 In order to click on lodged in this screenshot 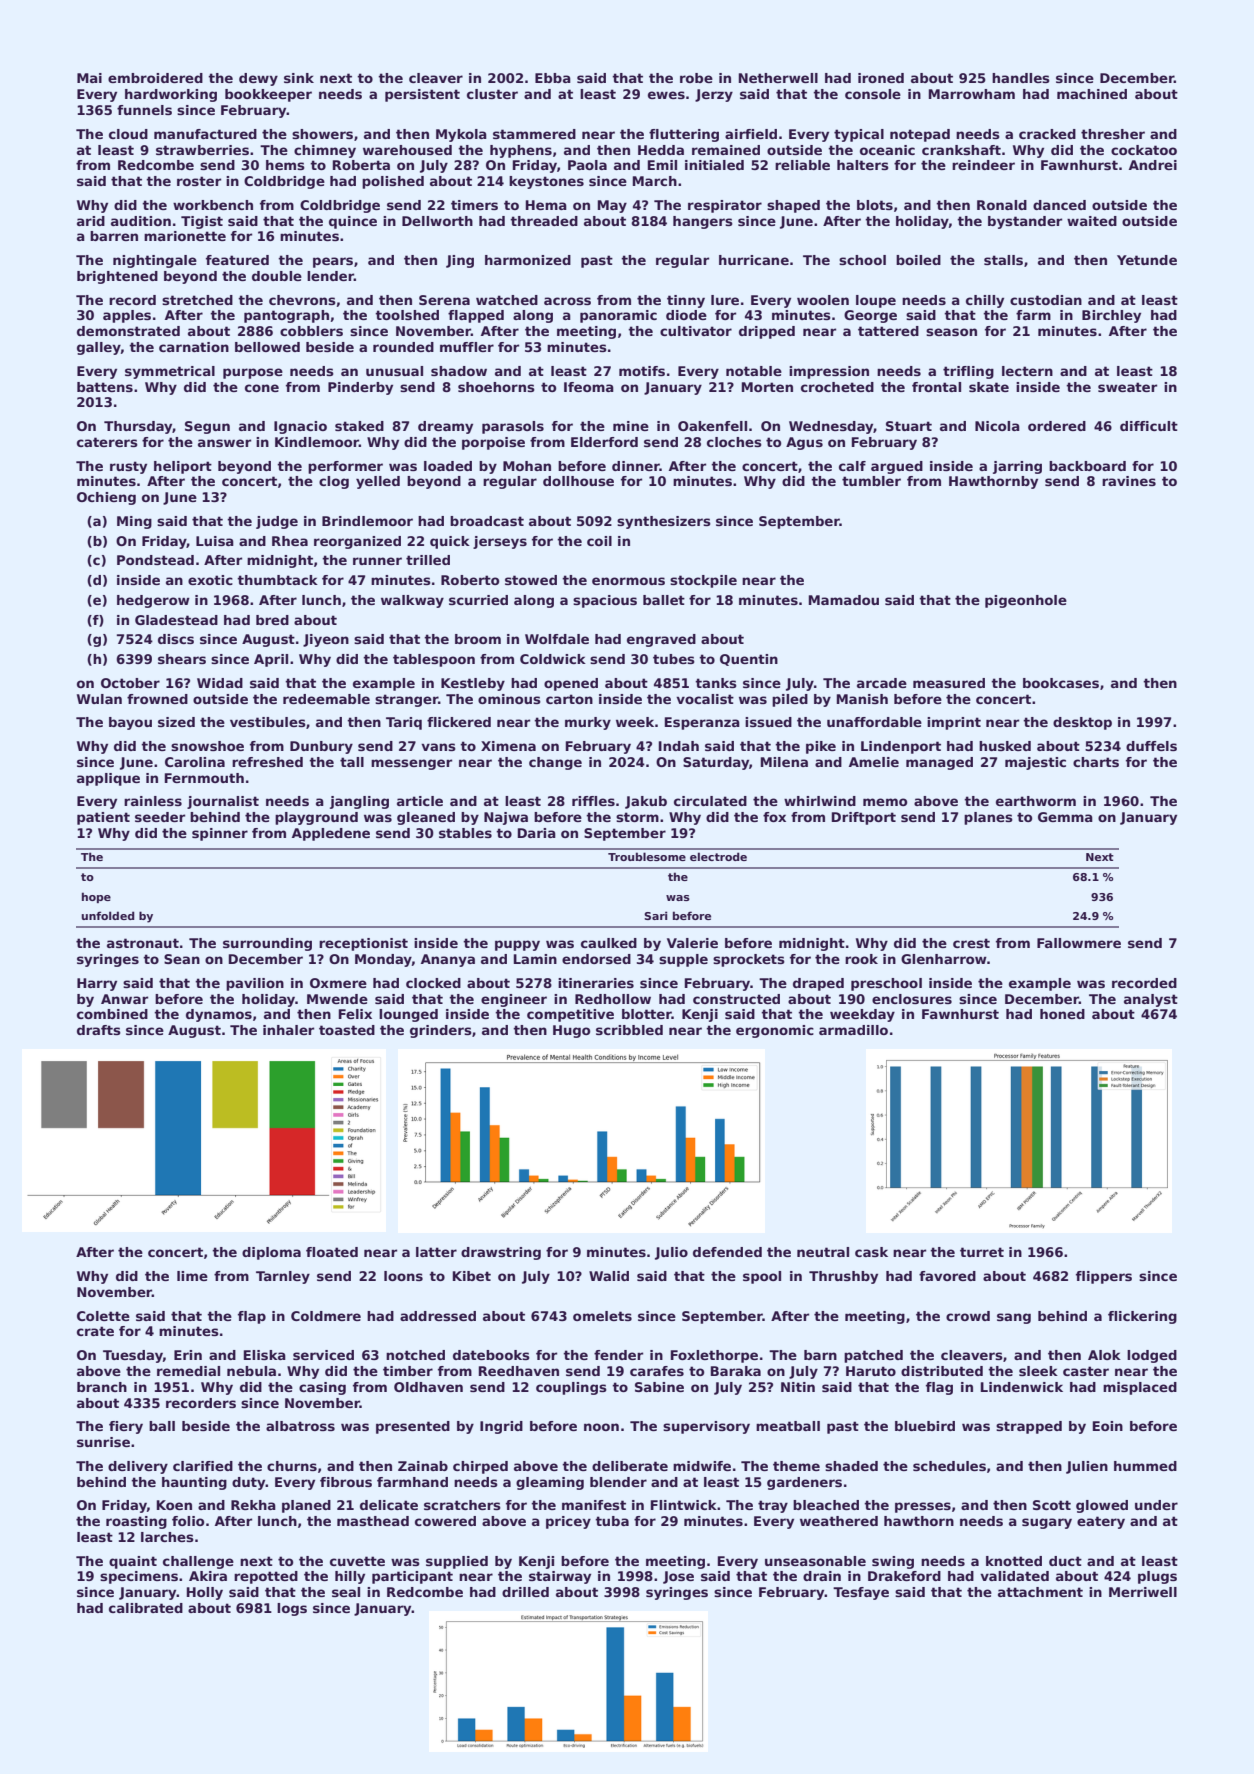, I will do `click(1152, 1356)`.
